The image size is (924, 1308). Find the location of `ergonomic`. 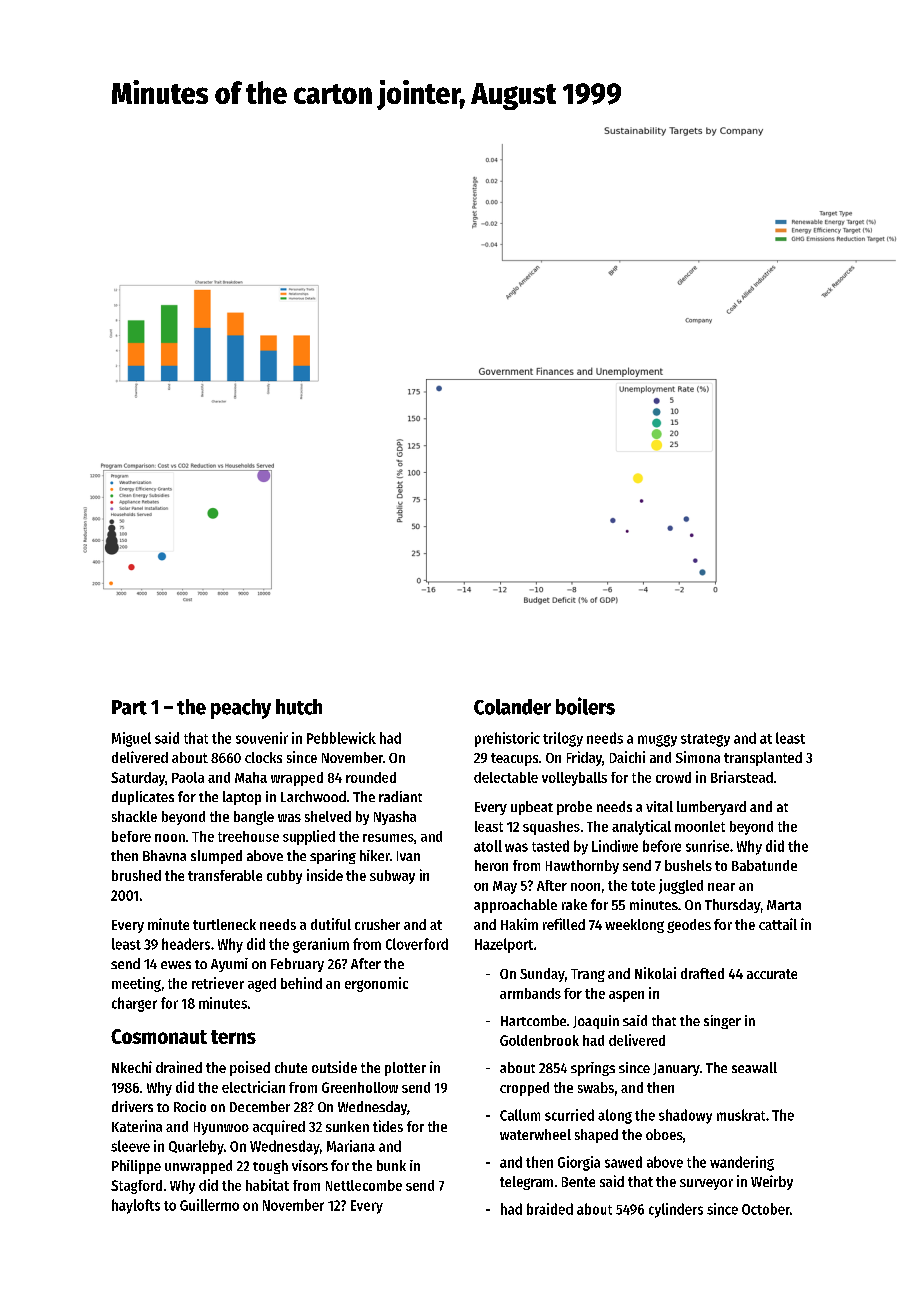

ergonomic is located at coordinates (376, 984).
